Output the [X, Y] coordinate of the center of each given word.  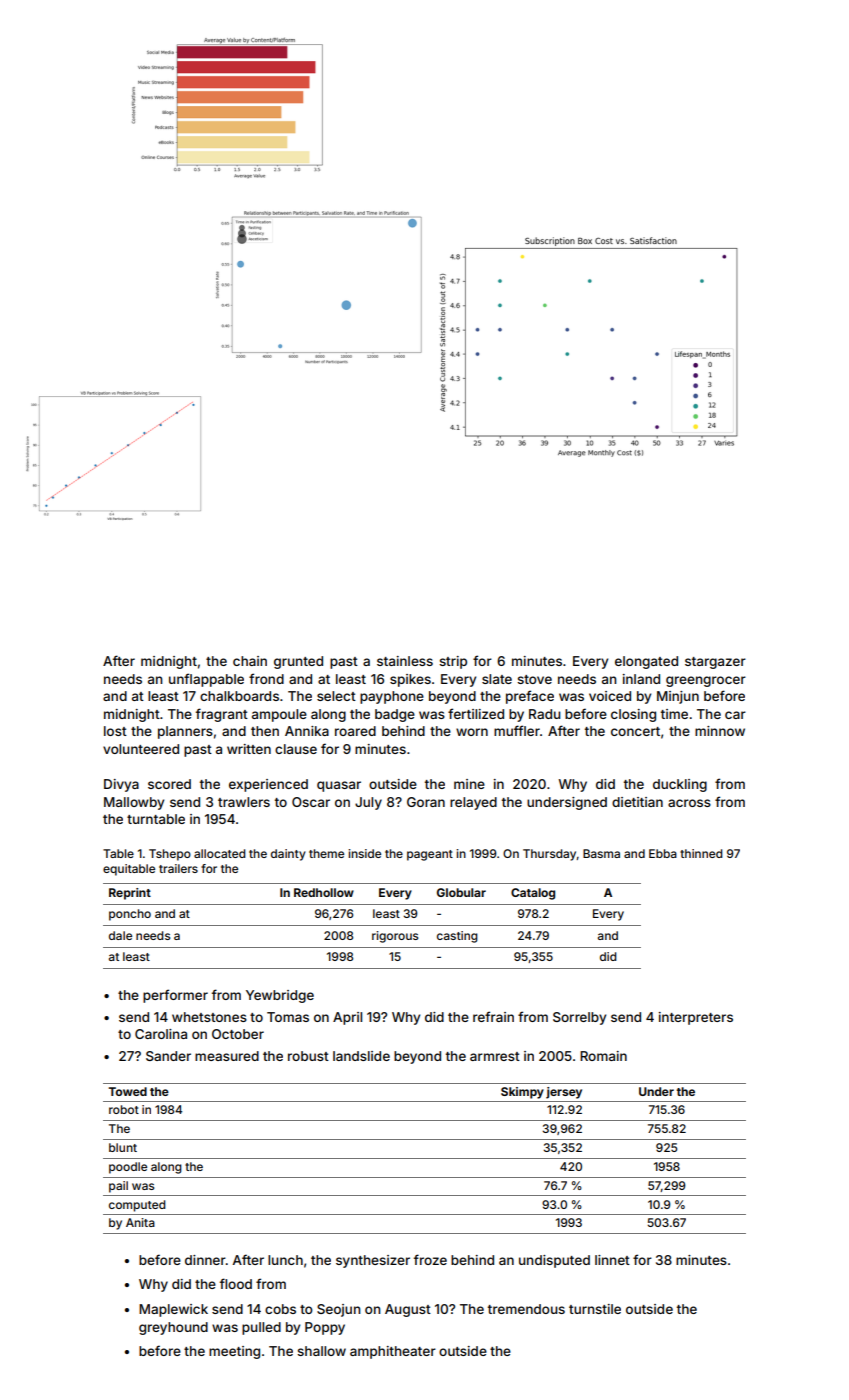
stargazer [715, 663]
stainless [405, 661]
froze [430, 1259]
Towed [128, 1091]
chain [250, 661]
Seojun [338, 1310]
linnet [612, 1260]
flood [236, 1283]
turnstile [595, 1309]
